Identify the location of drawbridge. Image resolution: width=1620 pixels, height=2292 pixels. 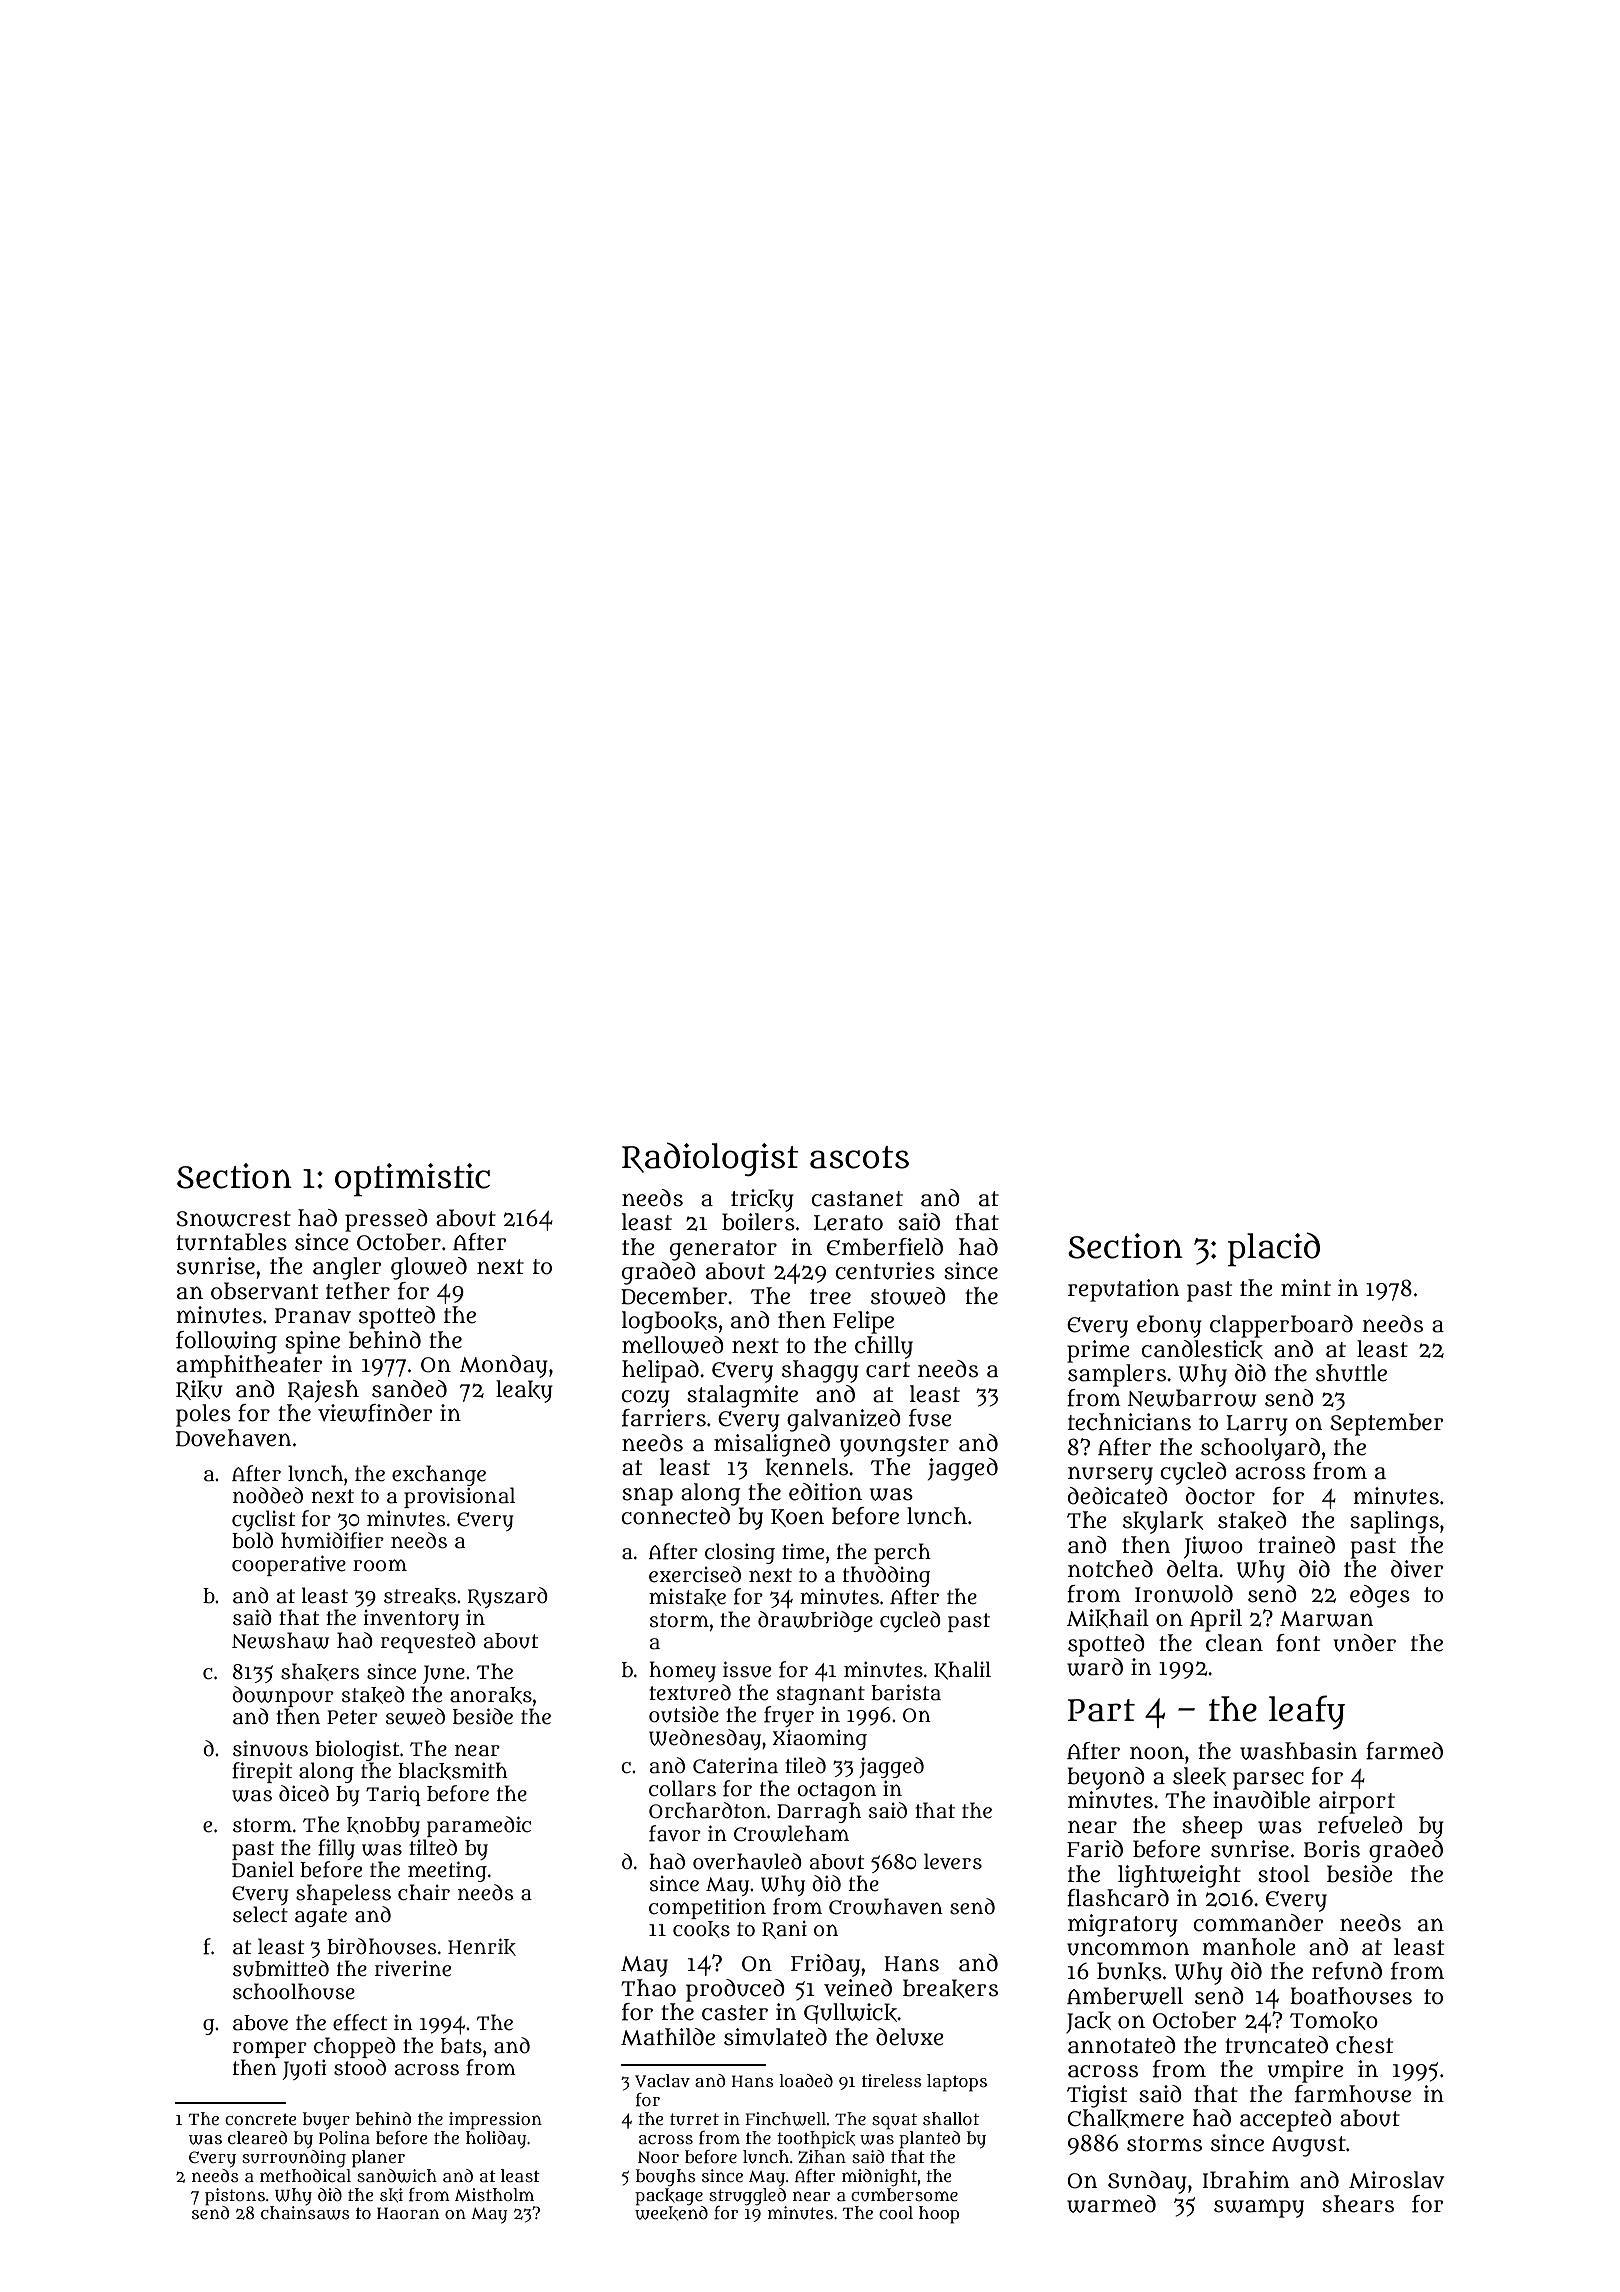
(815, 1621).
